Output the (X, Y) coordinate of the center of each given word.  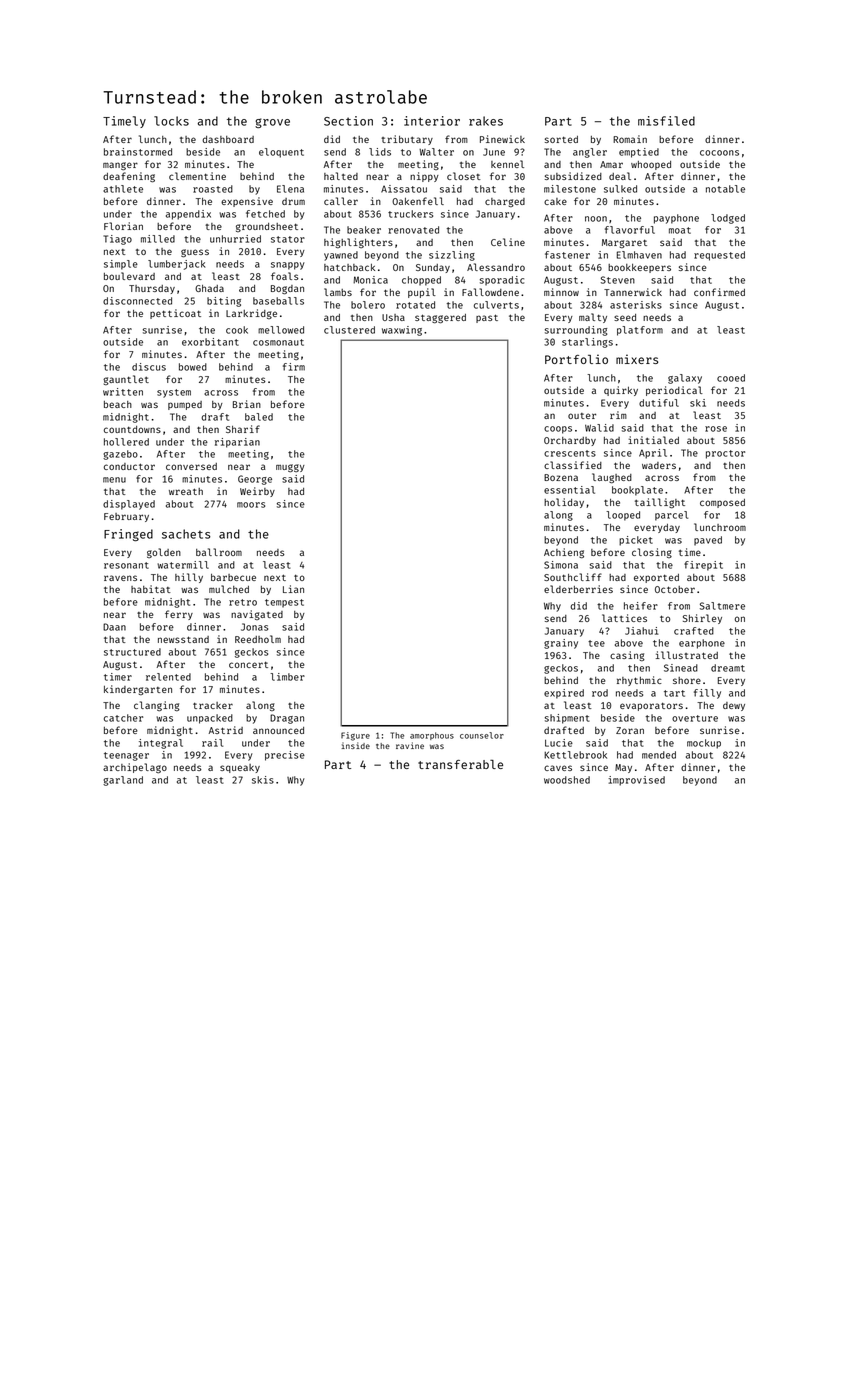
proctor (725, 454)
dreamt (728, 668)
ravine (410, 745)
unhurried (235, 239)
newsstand (183, 639)
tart (674, 693)
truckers (410, 214)
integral (161, 744)
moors (251, 505)
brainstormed (138, 152)
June (494, 152)
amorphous (432, 736)
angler (590, 153)
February (126, 517)
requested (719, 256)
